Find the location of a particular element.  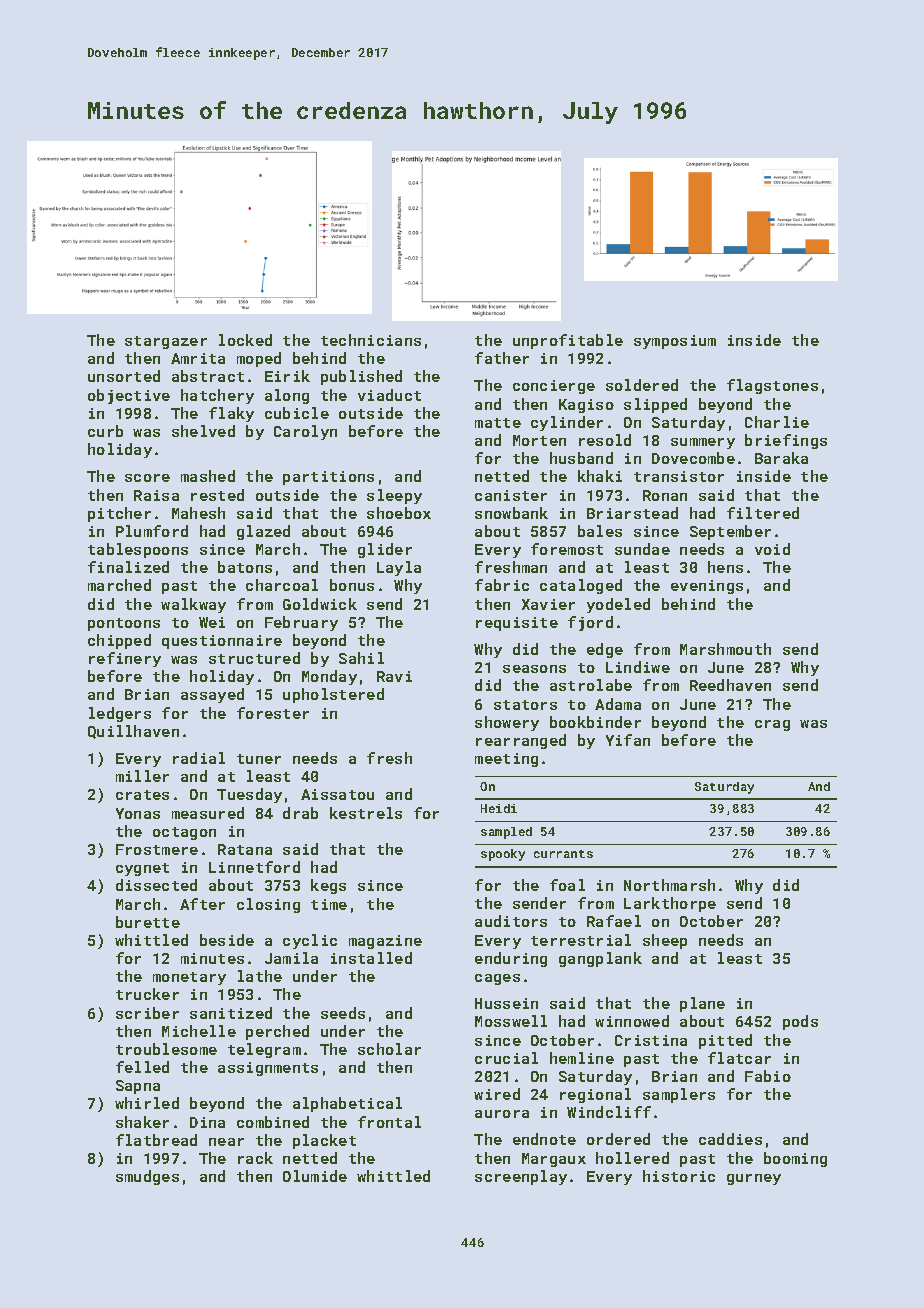

Yonas is located at coordinates (138, 813).
